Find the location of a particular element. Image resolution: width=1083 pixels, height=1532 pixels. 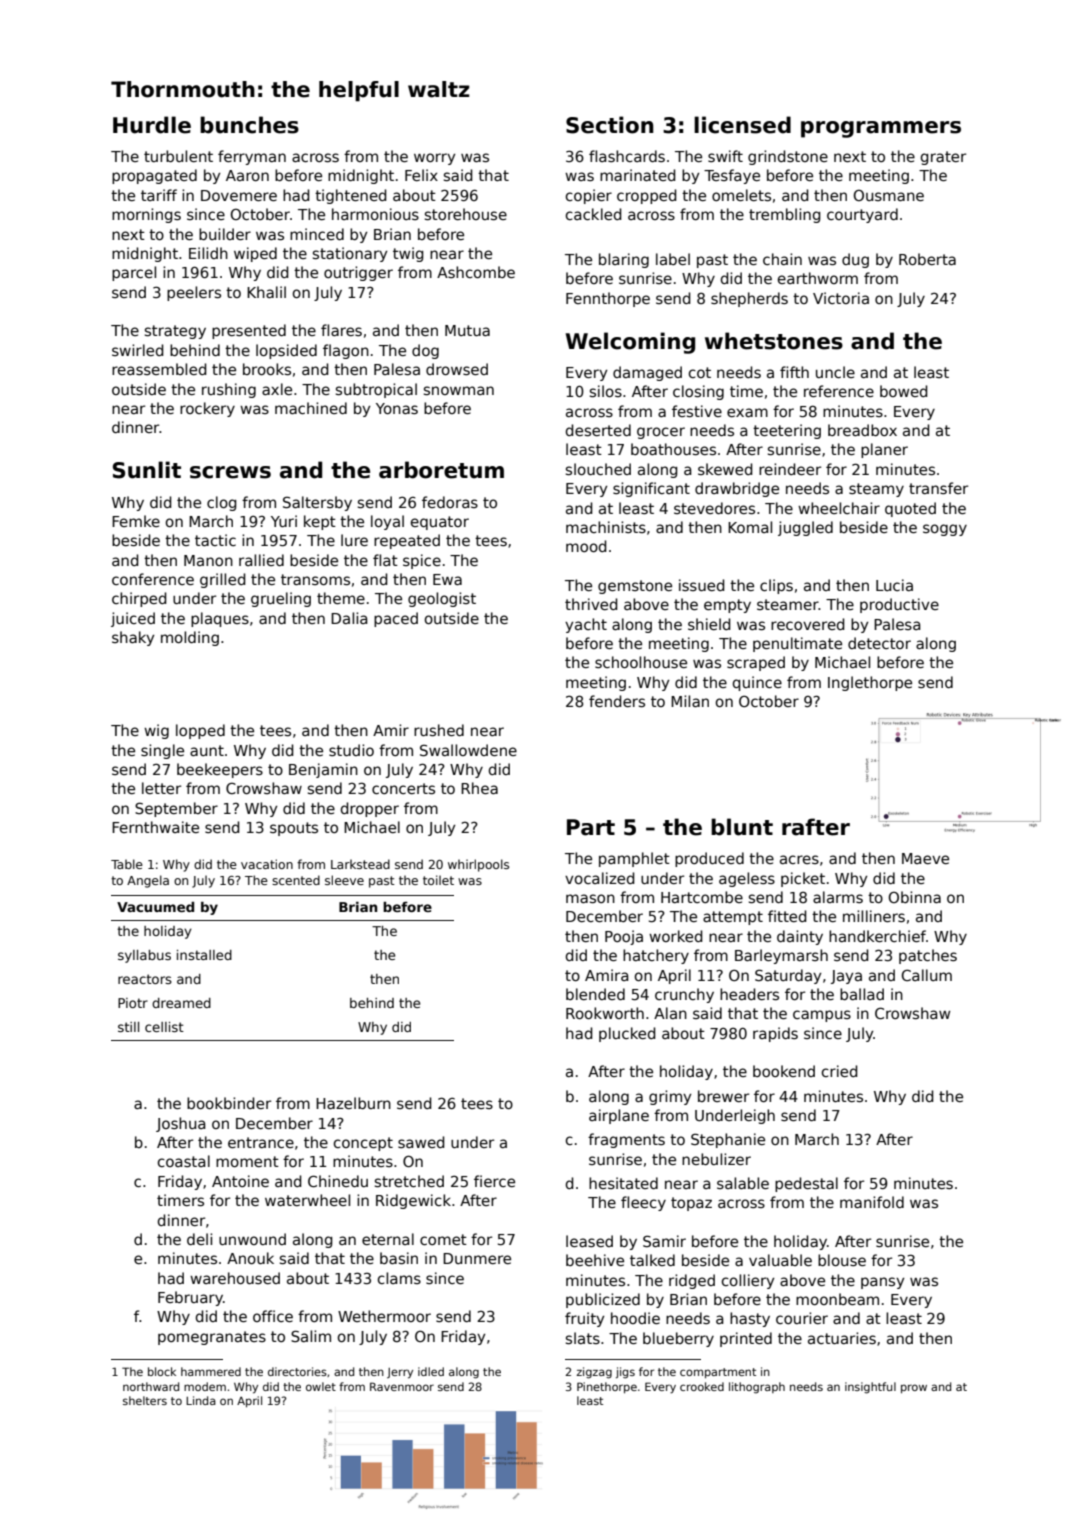

mason is located at coordinates (590, 898).
